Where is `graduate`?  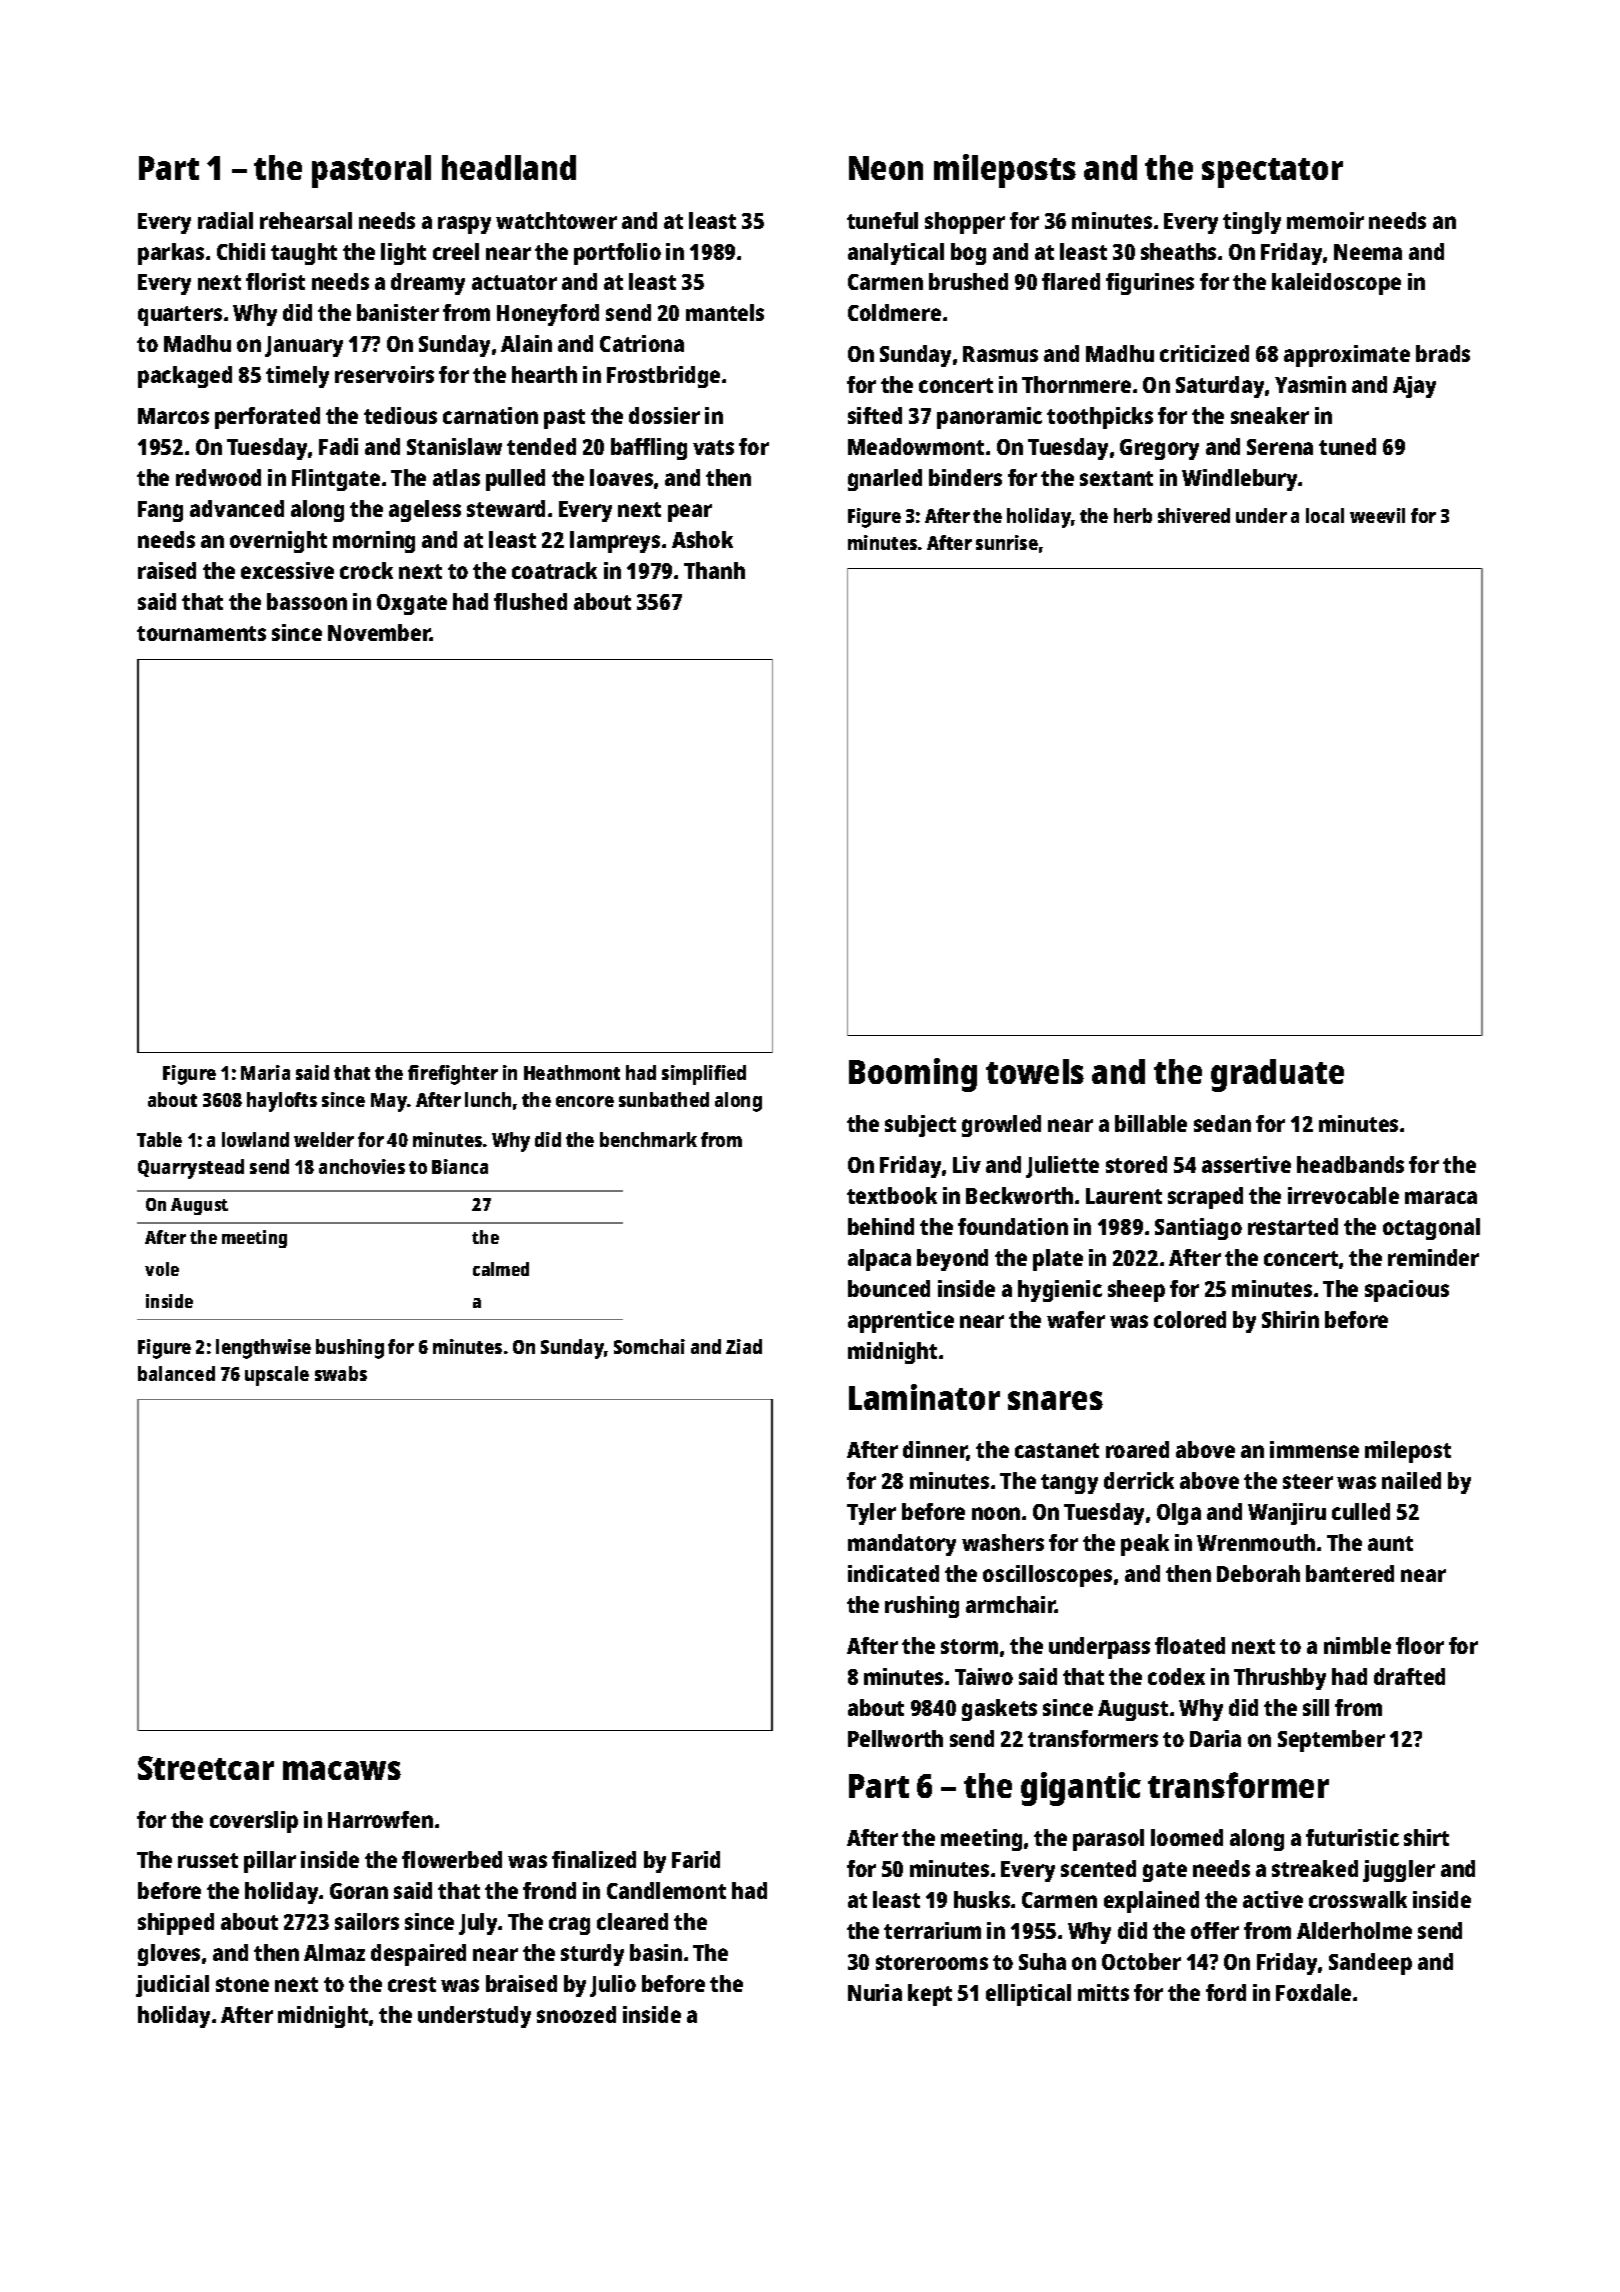
graduate is located at coordinates (1277, 1075).
